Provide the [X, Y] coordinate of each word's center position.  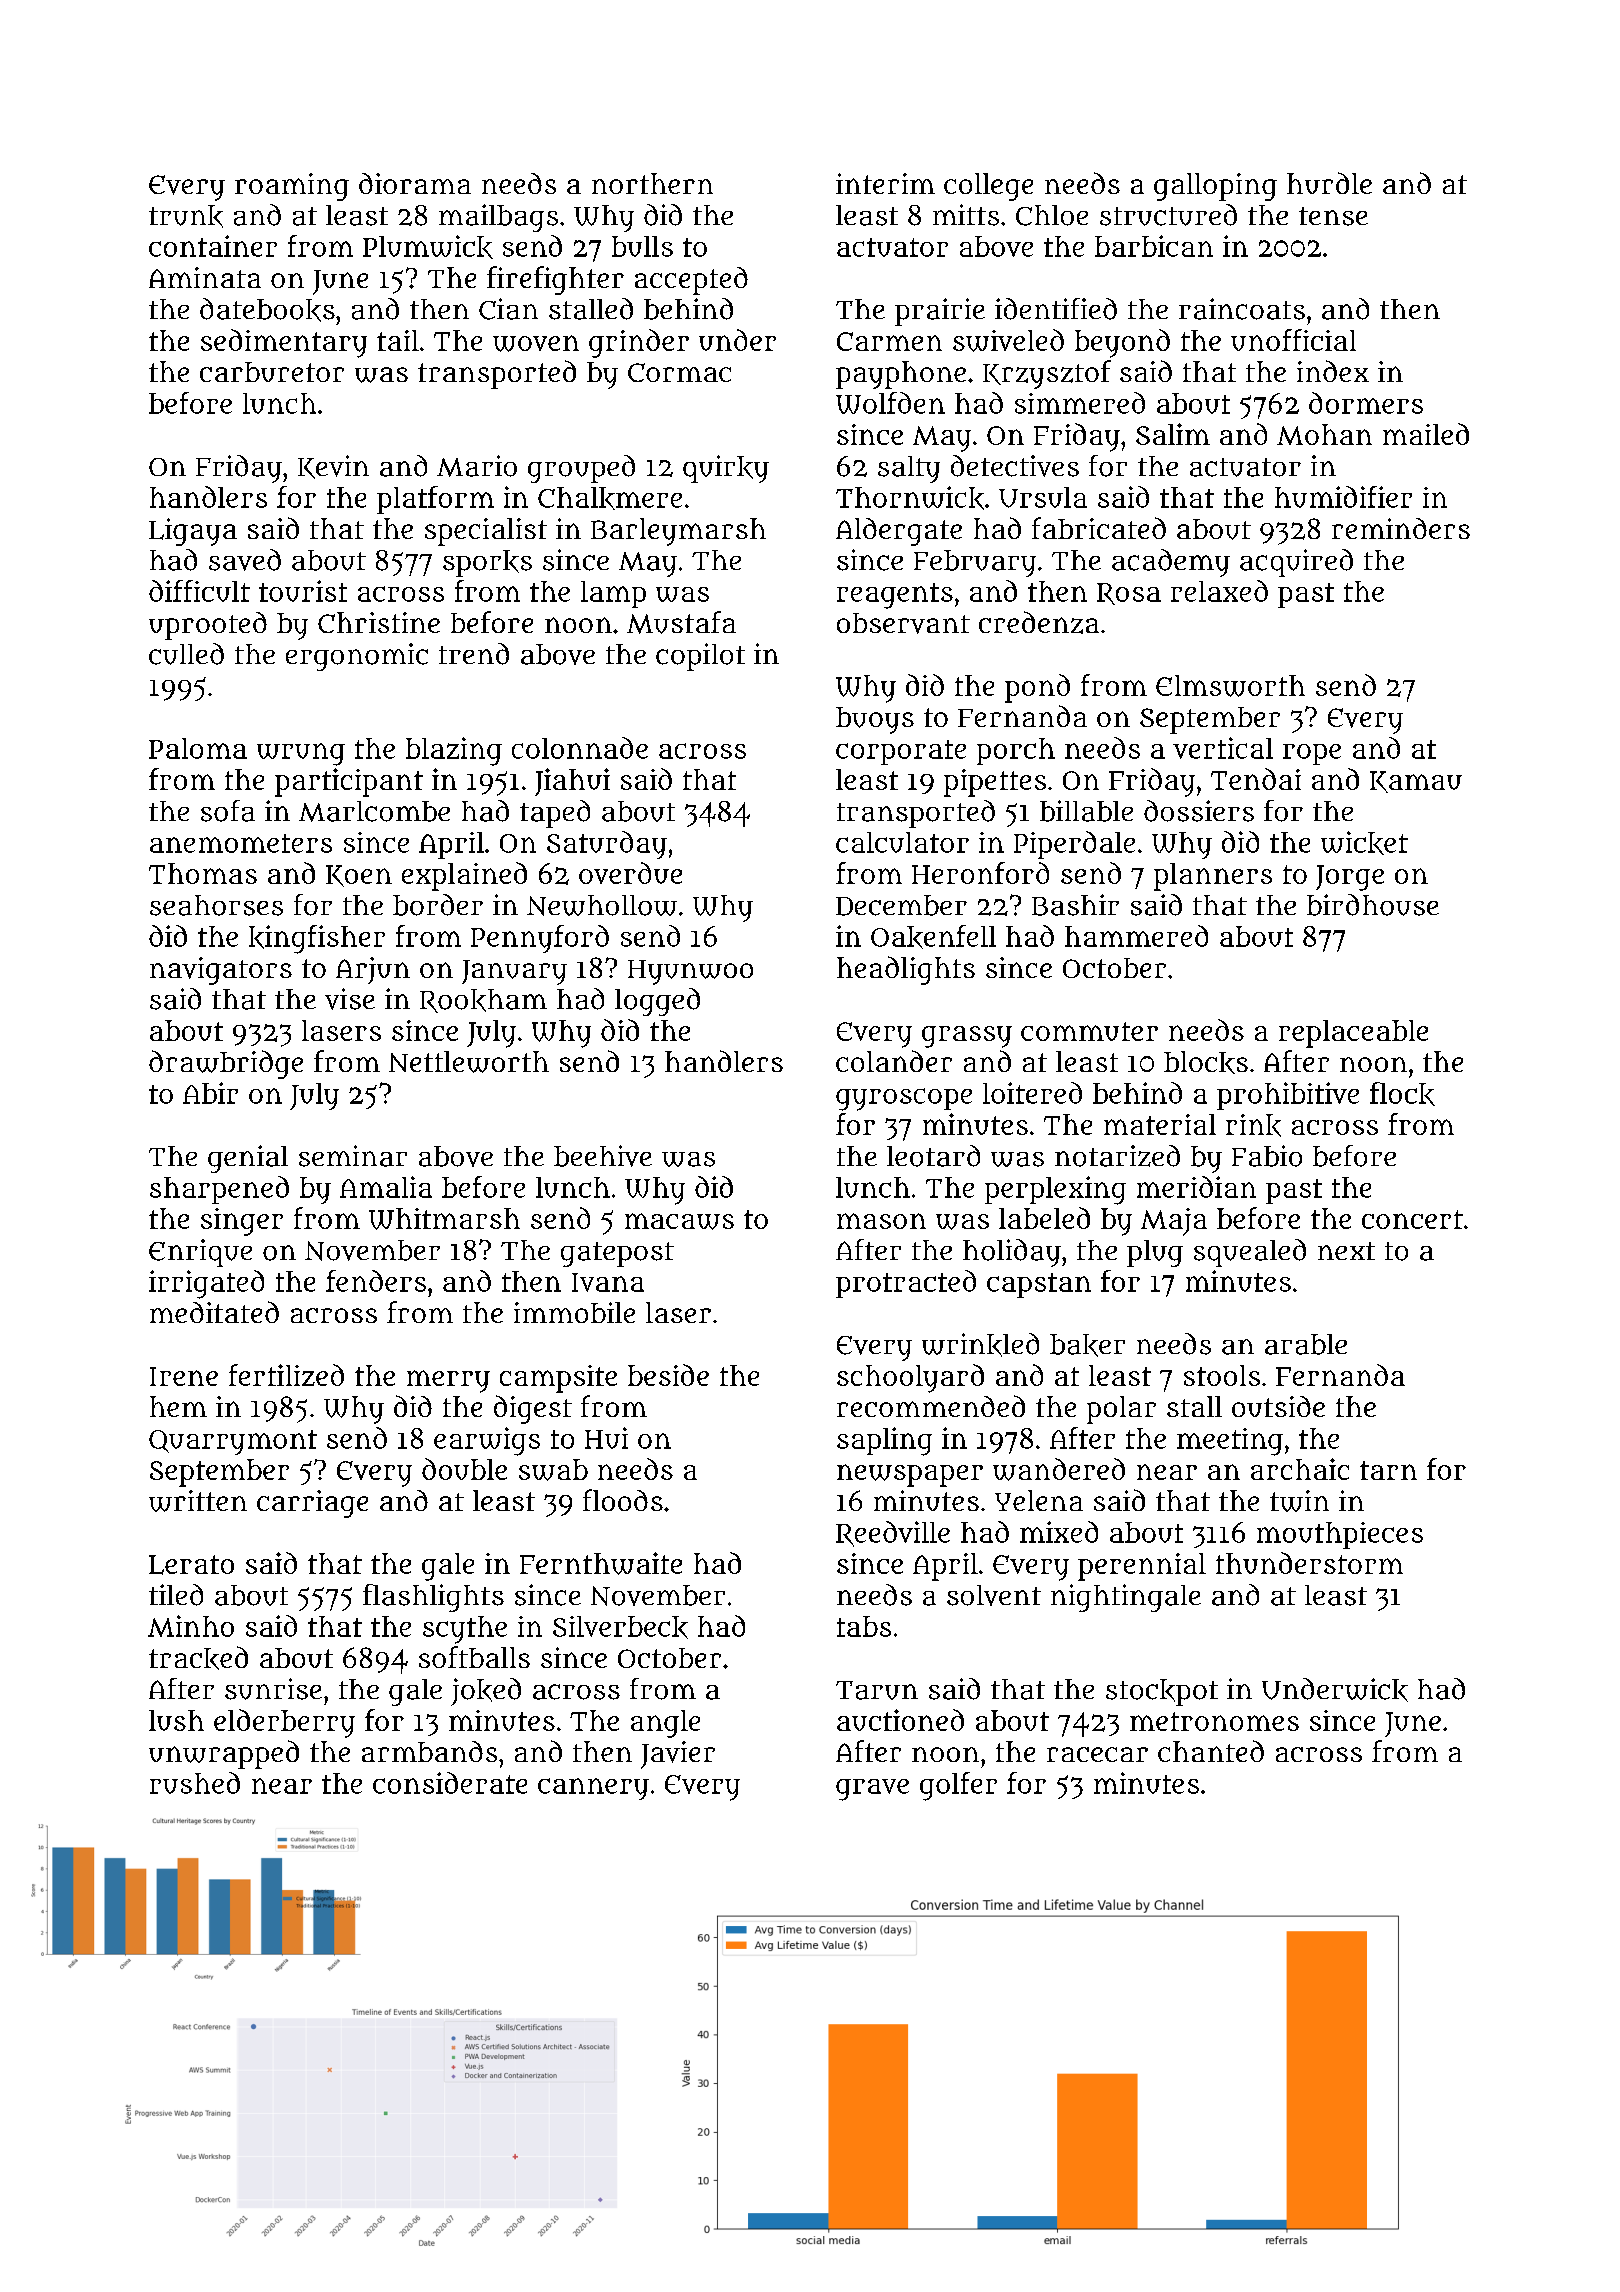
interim [885, 183]
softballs [474, 1657]
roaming [292, 187]
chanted [1211, 1751]
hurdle [1329, 183]
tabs [864, 1626]
